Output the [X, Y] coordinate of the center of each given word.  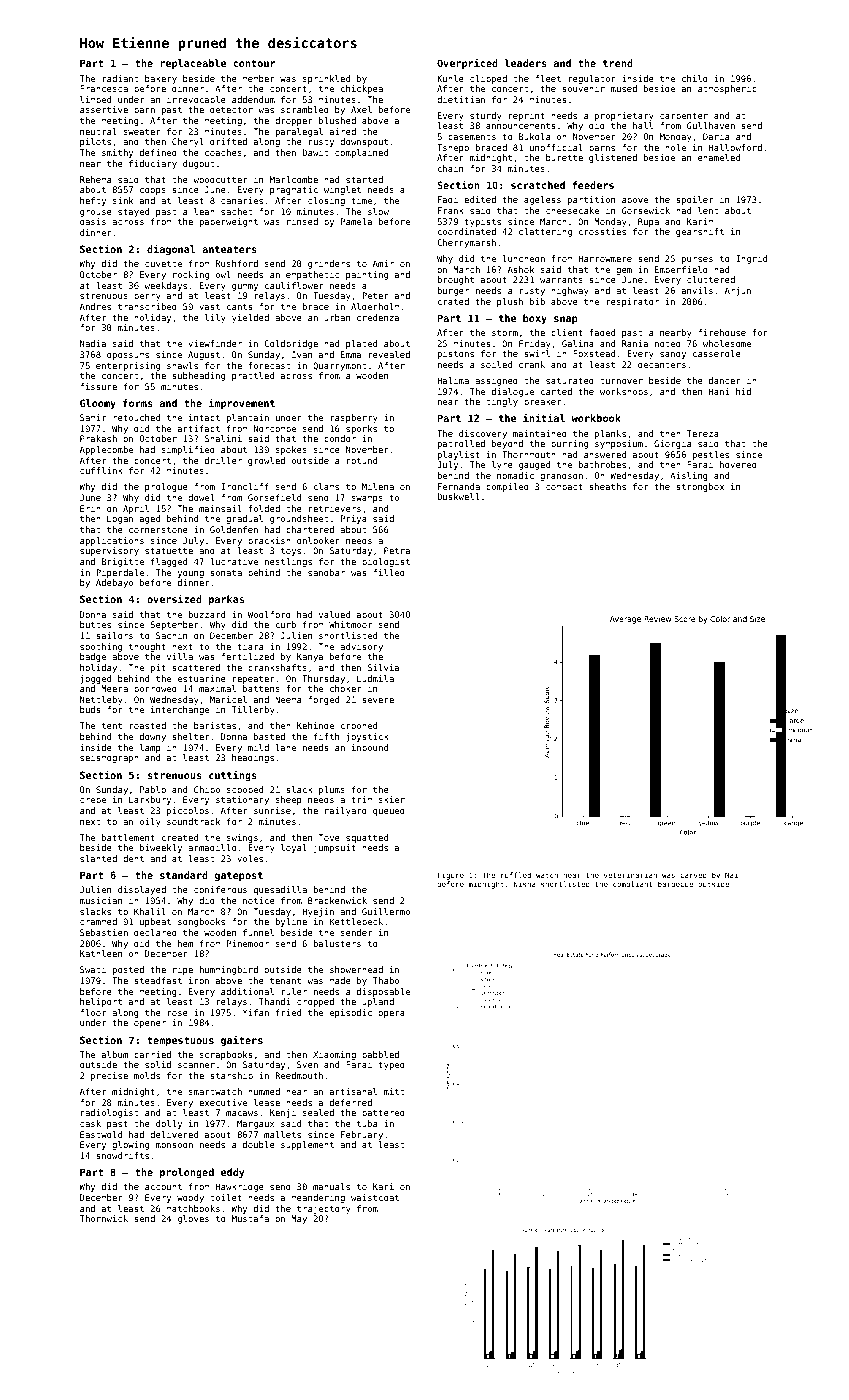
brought [456, 280]
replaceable [193, 64]
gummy [245, 287]
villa [180, 656]
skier [392, 799]
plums [332, 790]
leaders [526, 63]
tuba [367, 1123]
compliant [632, 884]
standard [184, 875]
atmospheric [727, 89]
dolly [169, 1124]
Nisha [525, 884]
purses [697, 260]
